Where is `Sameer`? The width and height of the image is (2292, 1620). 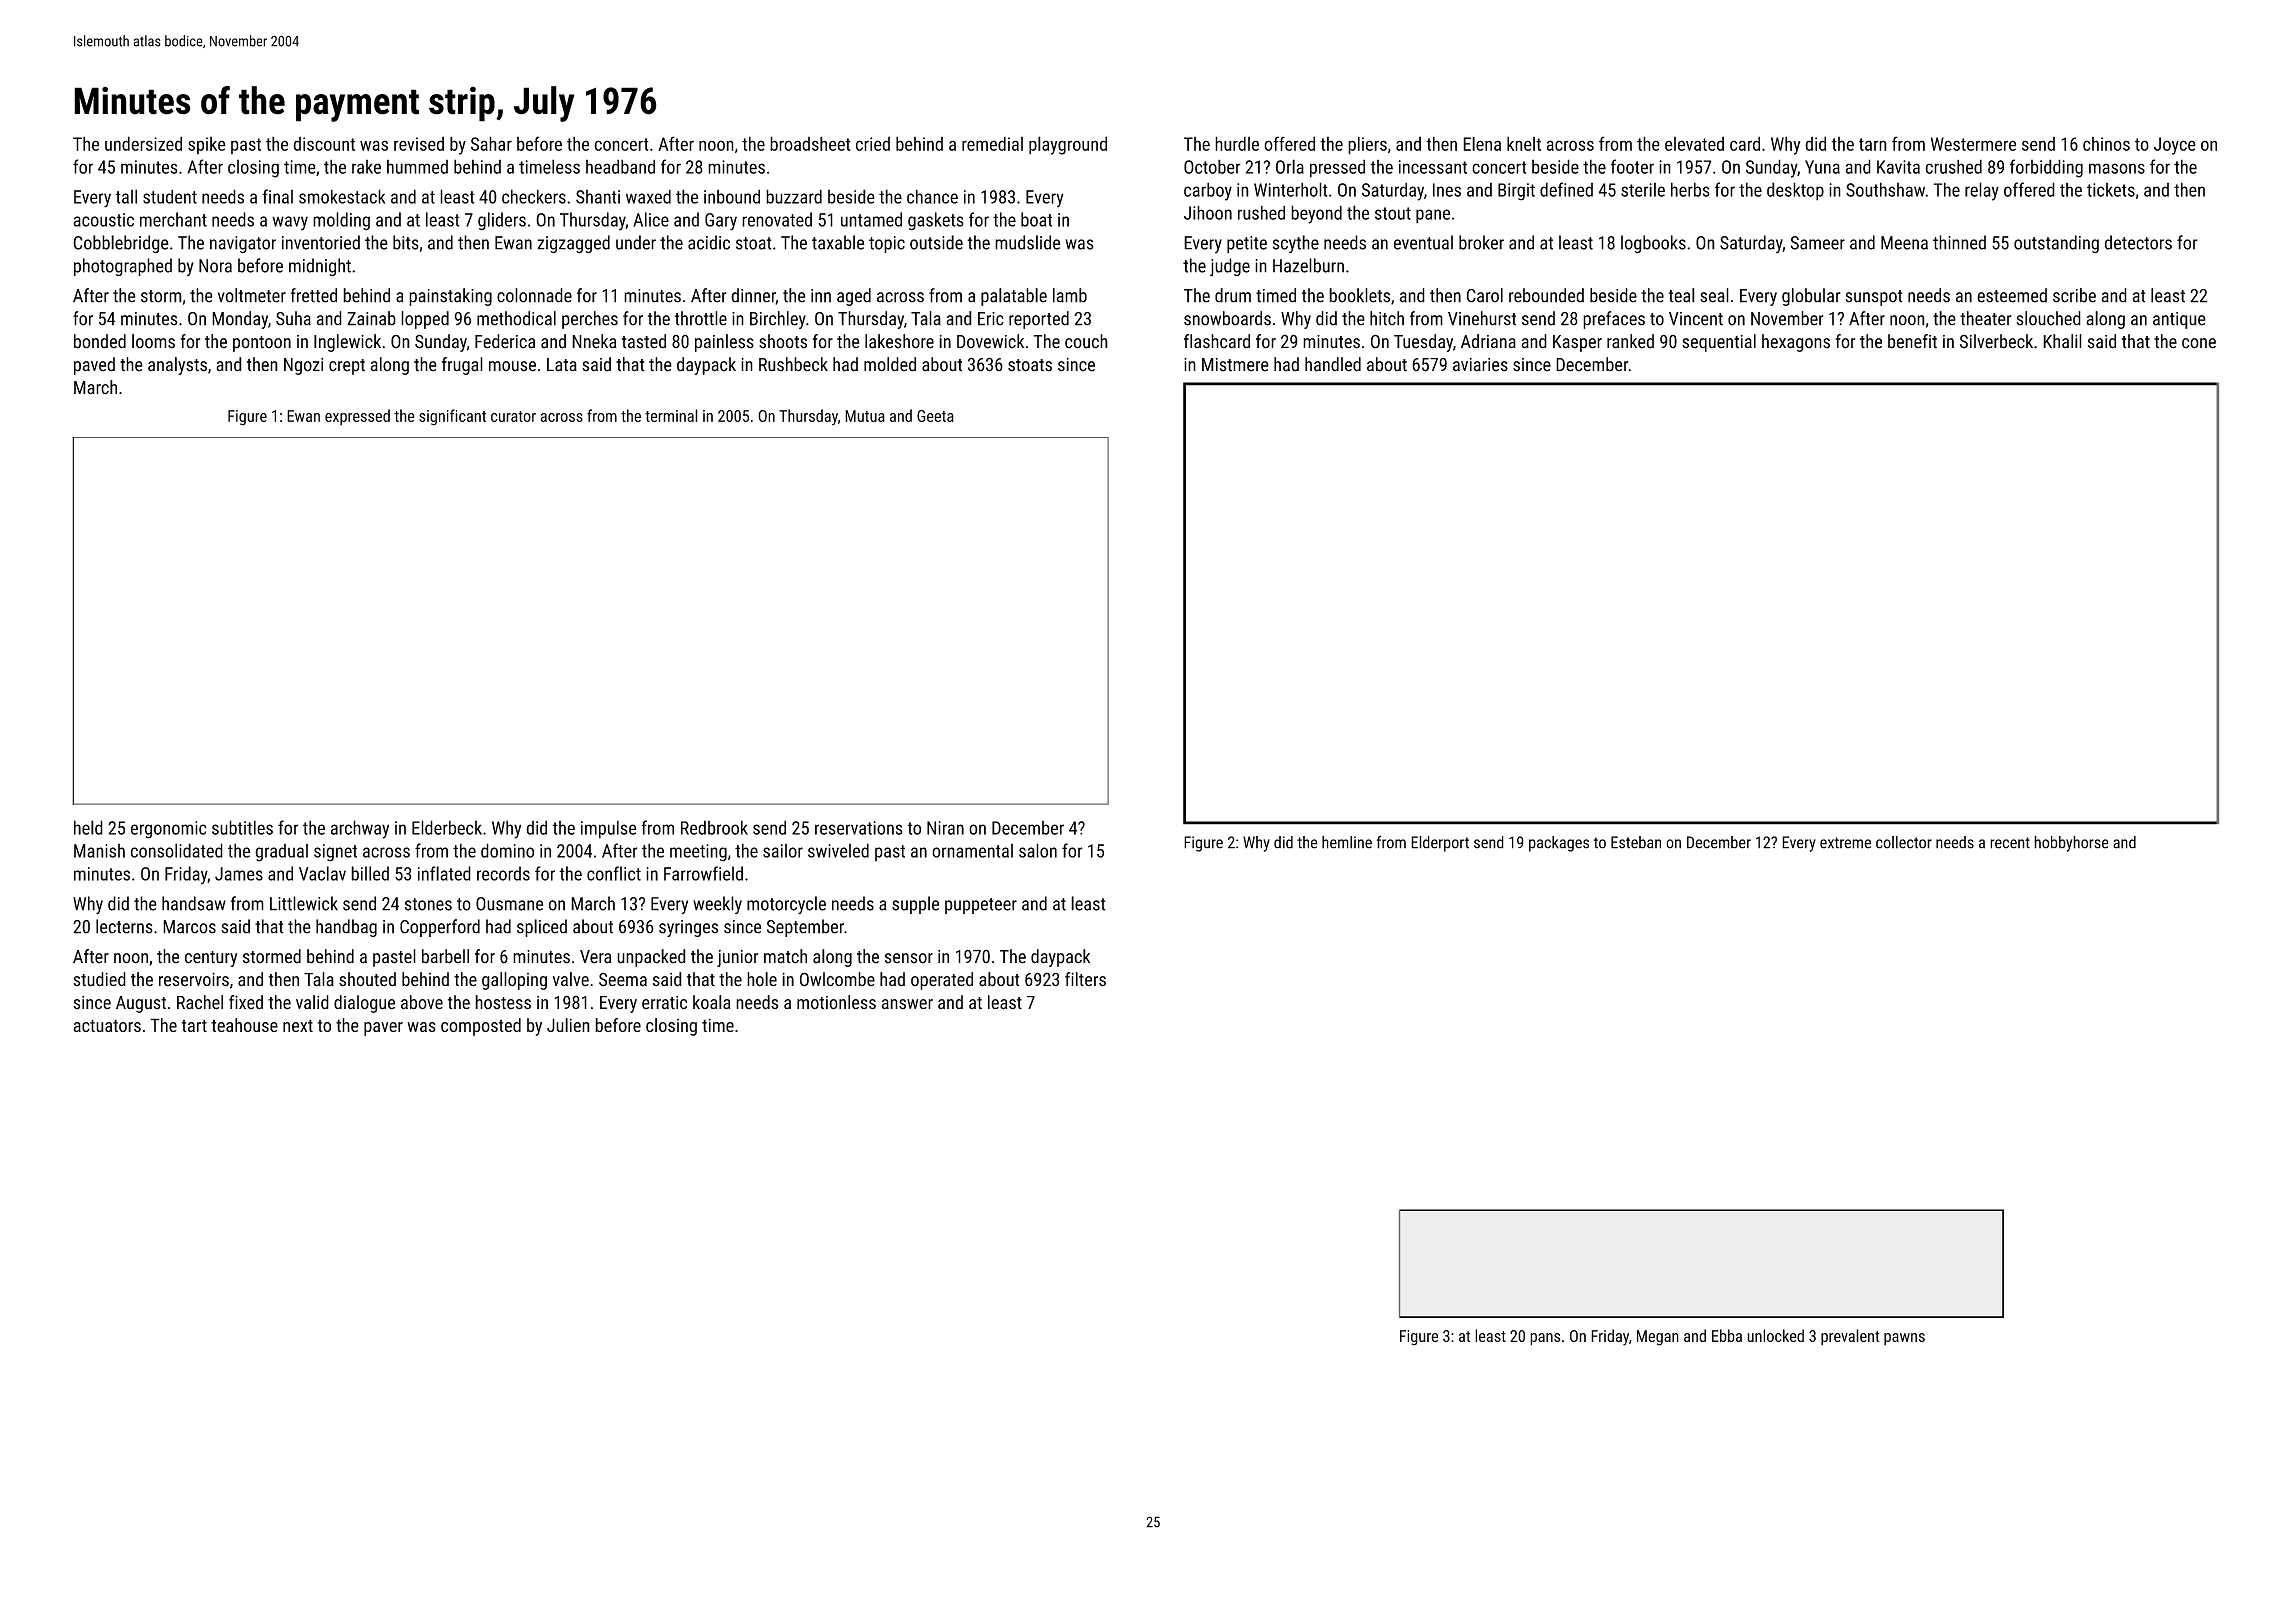 Sameer is located at coordinates (1818, 243).
